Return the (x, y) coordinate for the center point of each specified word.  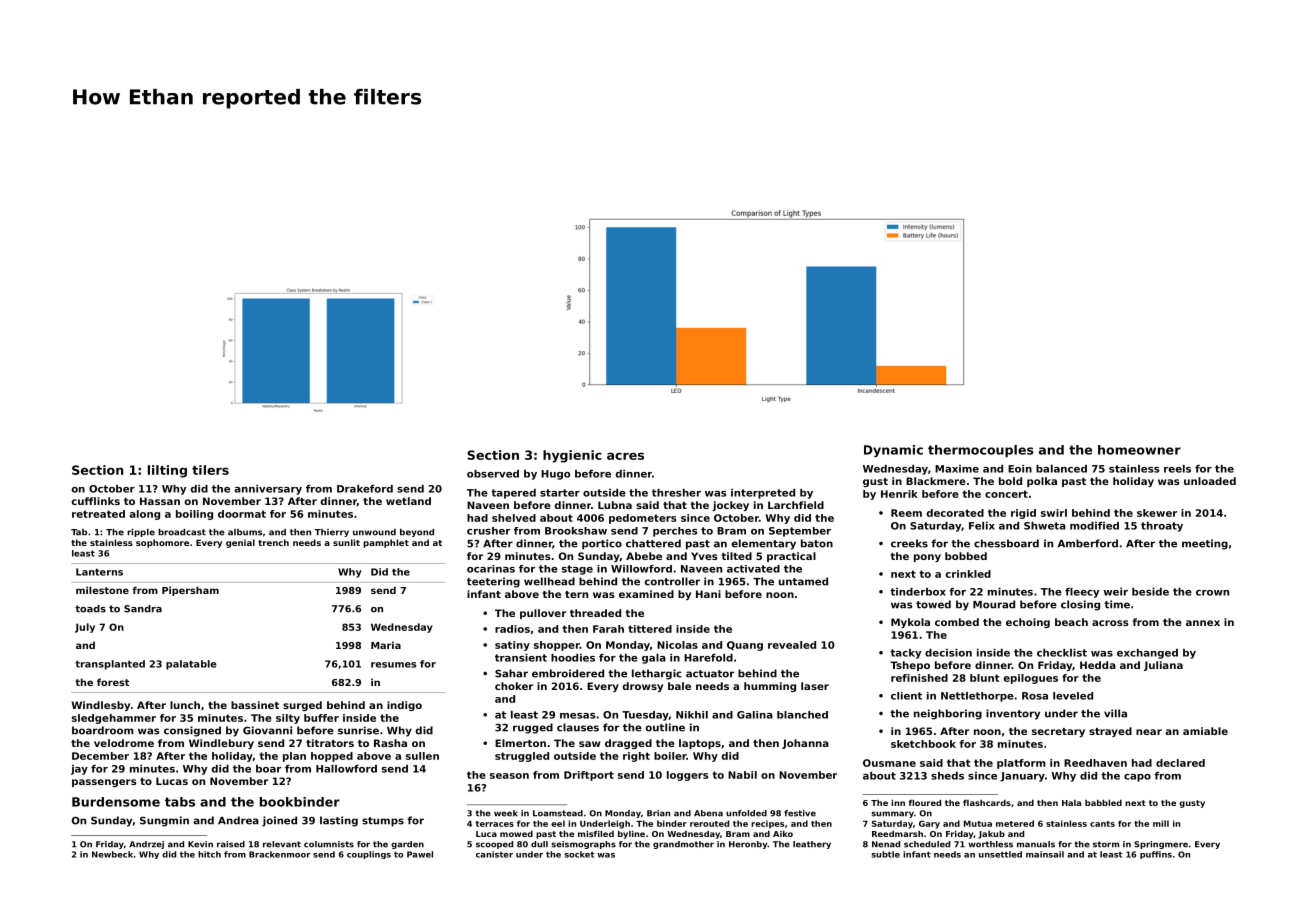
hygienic (572, 456)
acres (625, 456)
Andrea (238, 820)
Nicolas (677, 645)
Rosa (1035, 696)
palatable (191, 665)
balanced (1061, 469)
